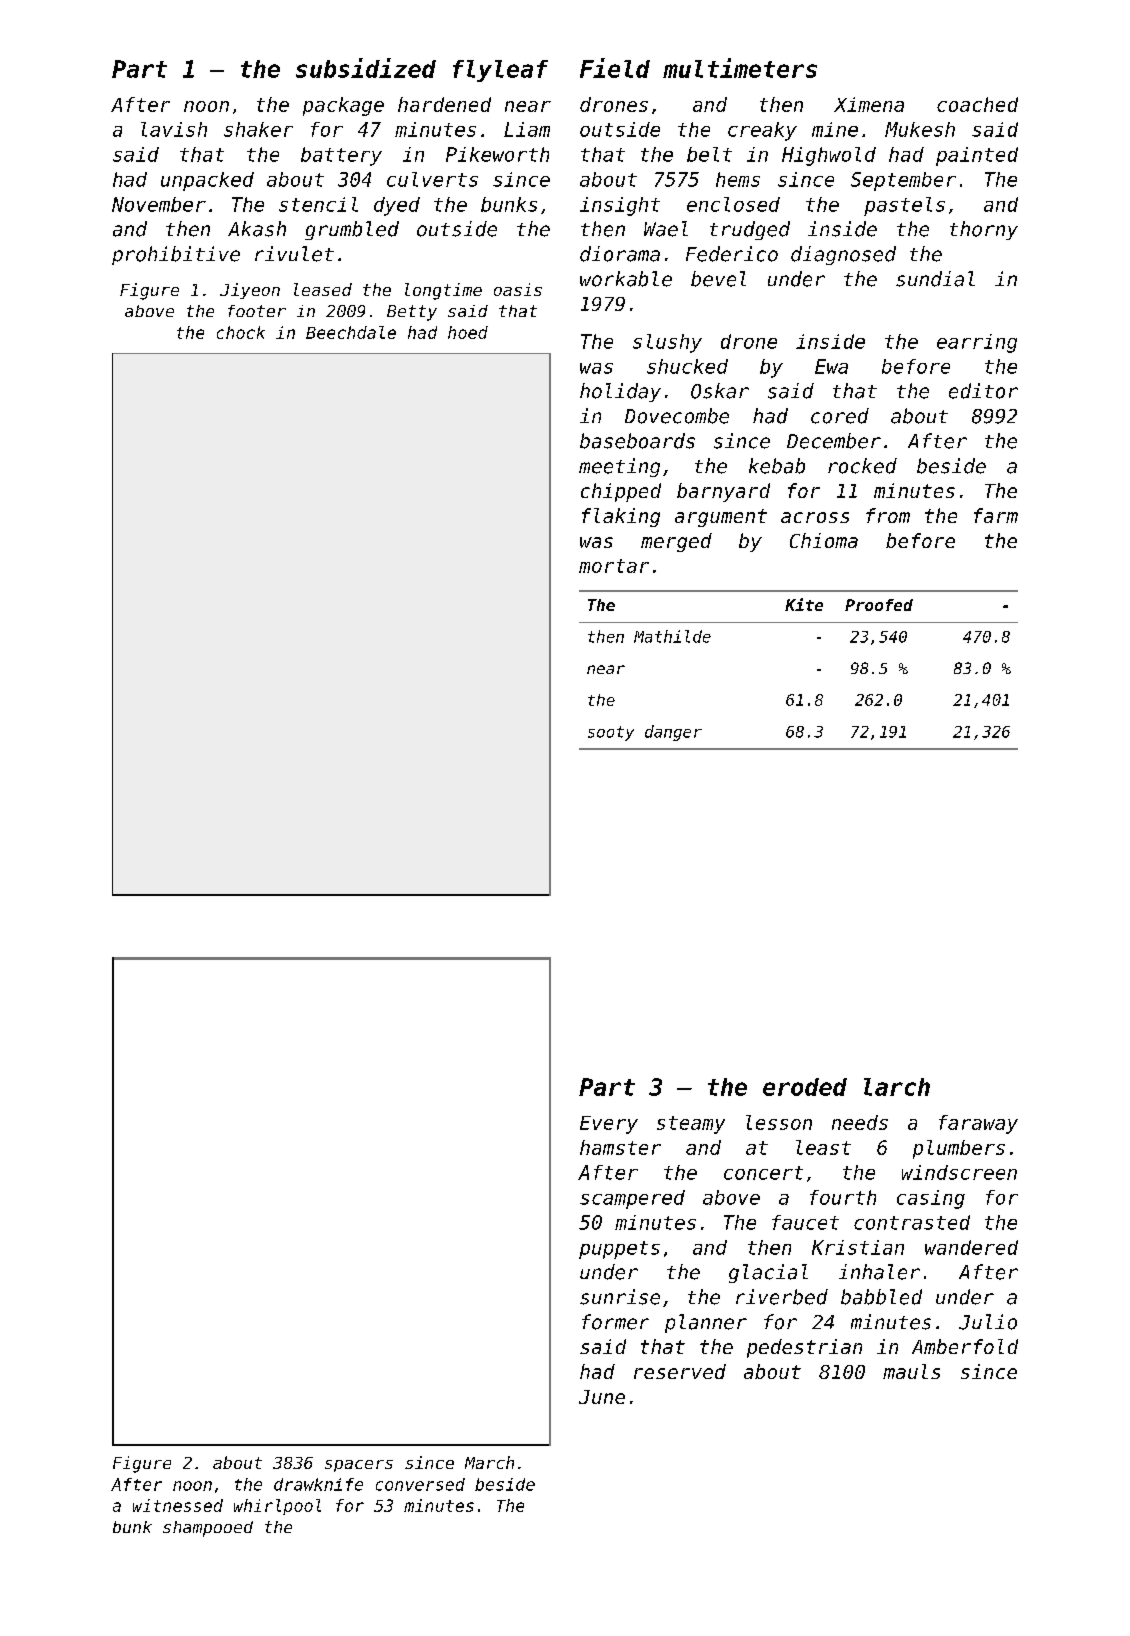 Image resolution: width=1130 pixels, height=1636 pixels. I want to click on meeting, so click(619, 467).
